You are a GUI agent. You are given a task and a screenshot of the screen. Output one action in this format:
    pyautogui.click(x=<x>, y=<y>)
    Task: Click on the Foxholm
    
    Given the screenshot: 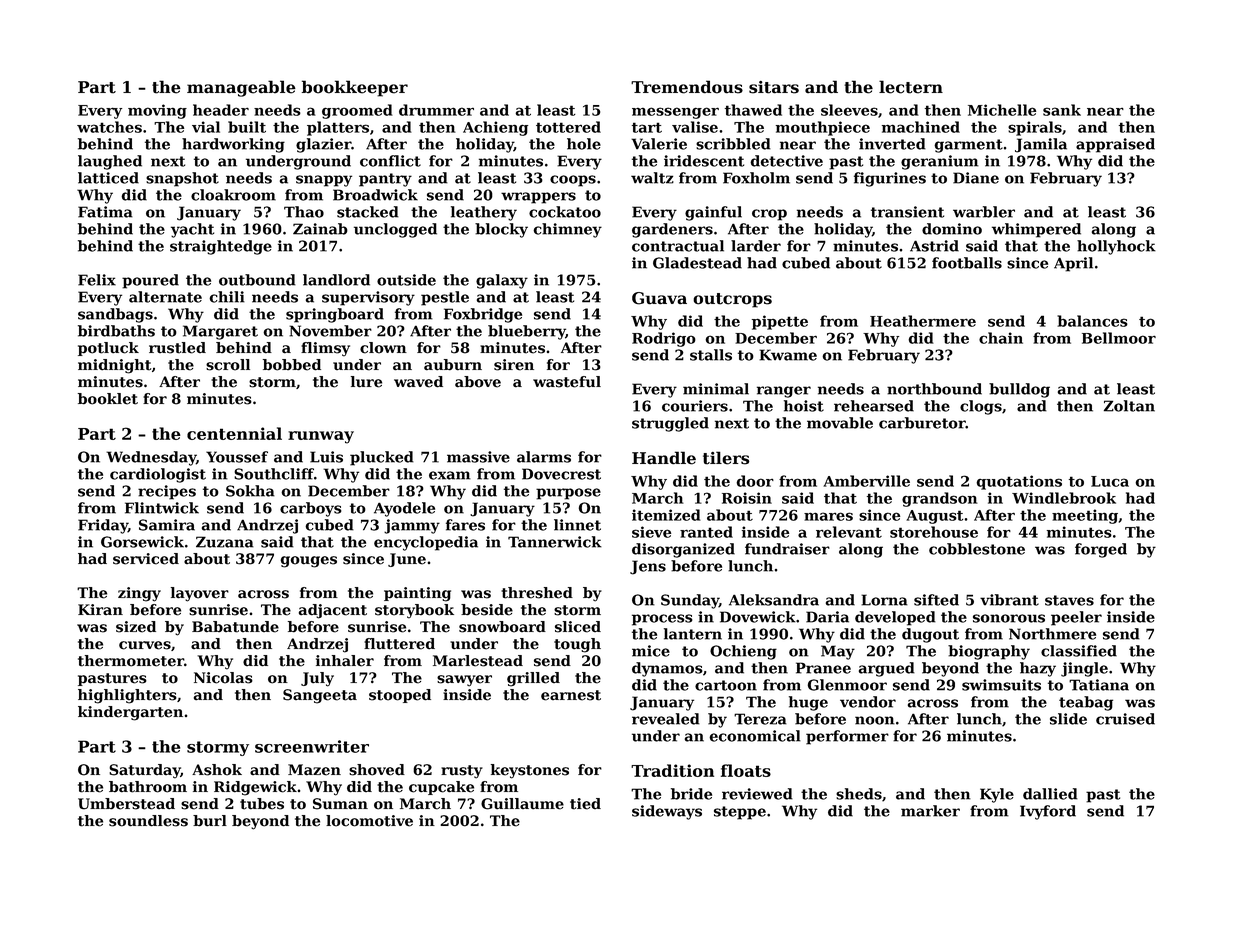 What is the action you would take?
    pyautogui.click(x=756, y=178)
